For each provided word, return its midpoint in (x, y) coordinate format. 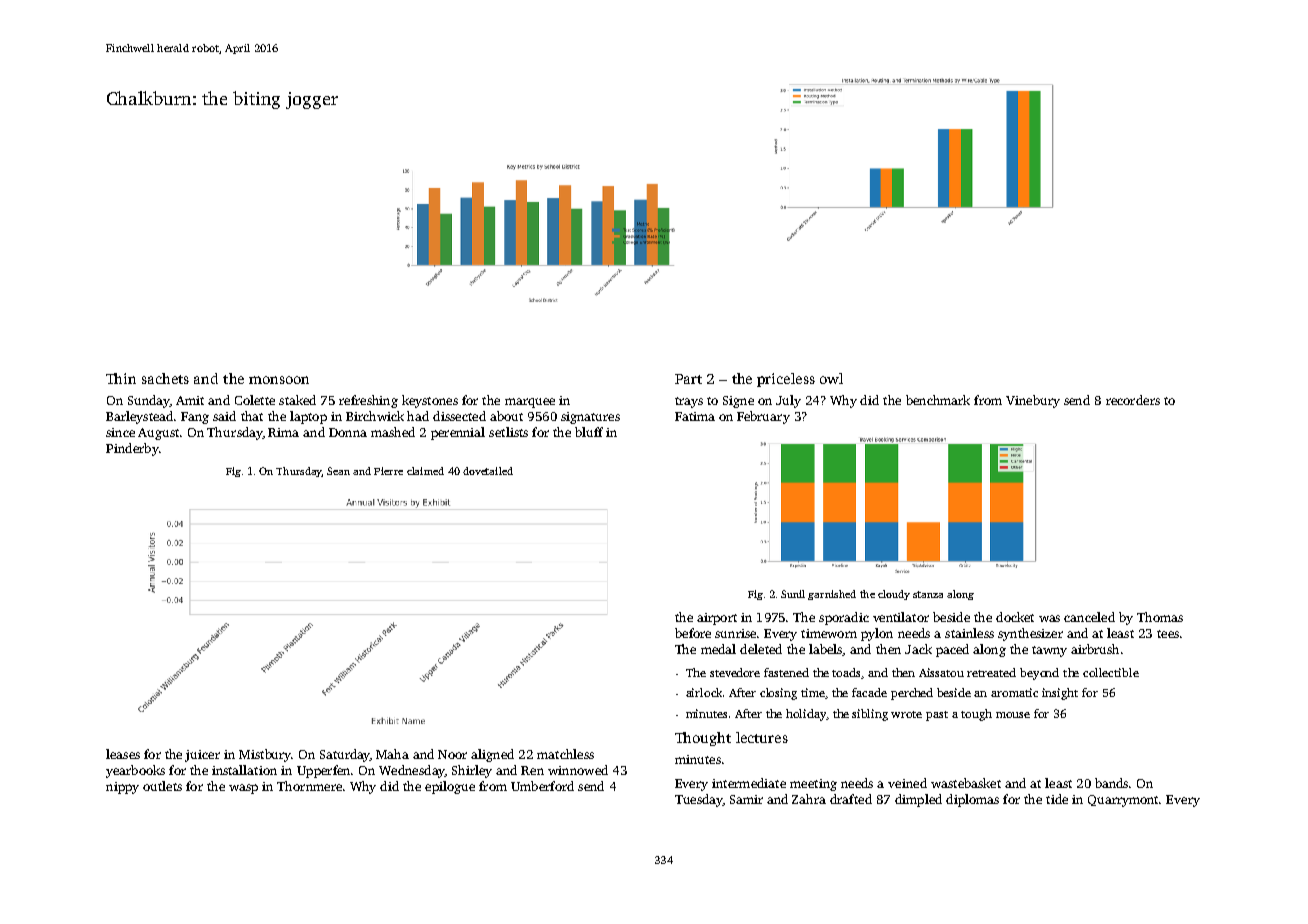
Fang (195, 418)
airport (717, 619)
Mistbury (265, 755)
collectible (1111, 672)
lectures (762, 737)
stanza (928, 594)
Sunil (793, 594)
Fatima (695, 416)
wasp (243, 789)
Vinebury (1033, 401)
